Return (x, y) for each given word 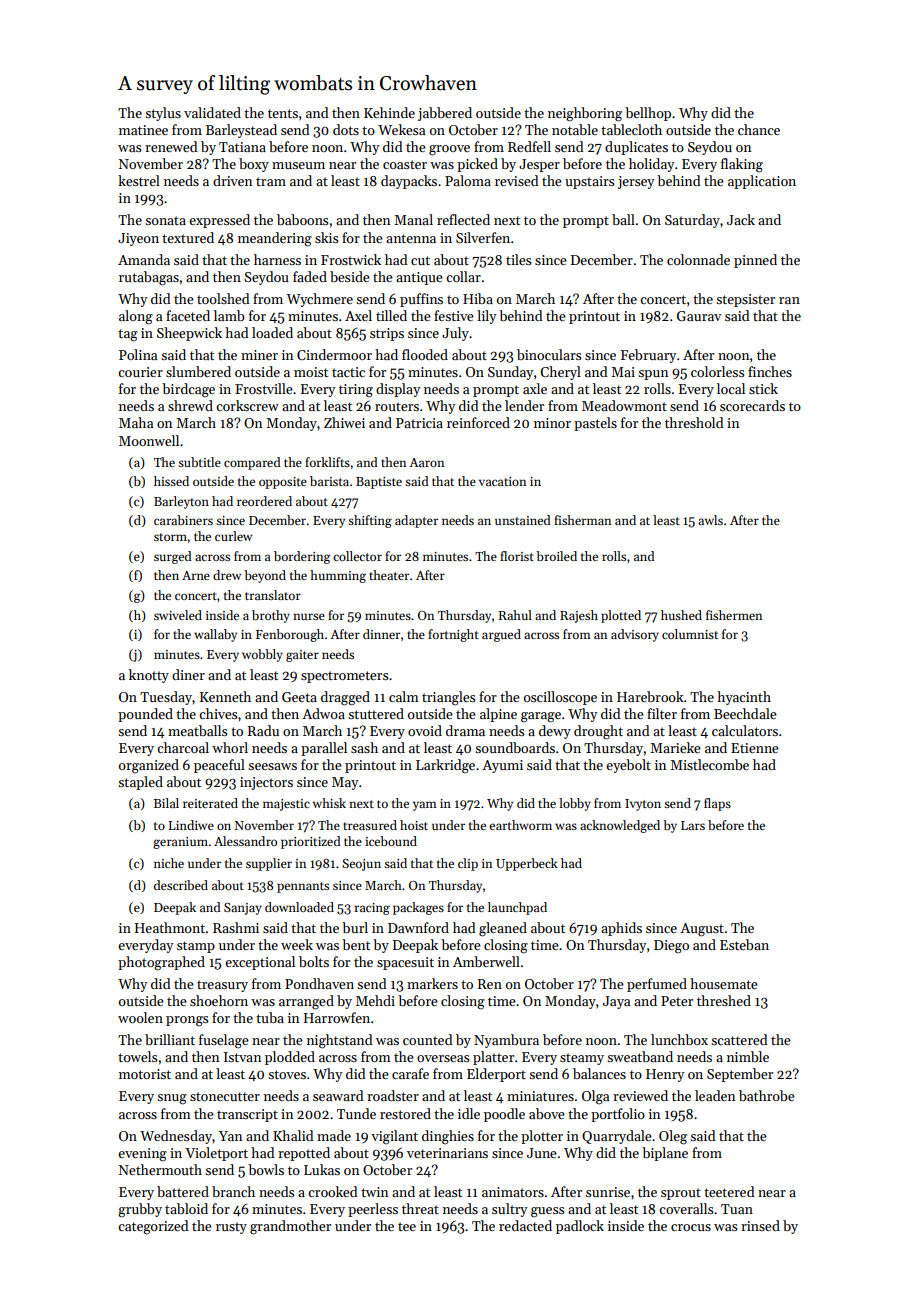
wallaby (215, 635)
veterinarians (447, 1153)
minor (552, 423)
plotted (621, 616)
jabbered (445, 114)
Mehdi (375, 1000)
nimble (748, 1056)
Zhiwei (344, 422)
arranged (306, 1002)
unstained (523, 520)
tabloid (186, 1208)
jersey (636, 182)
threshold (694, 422)
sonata (165, 220)
